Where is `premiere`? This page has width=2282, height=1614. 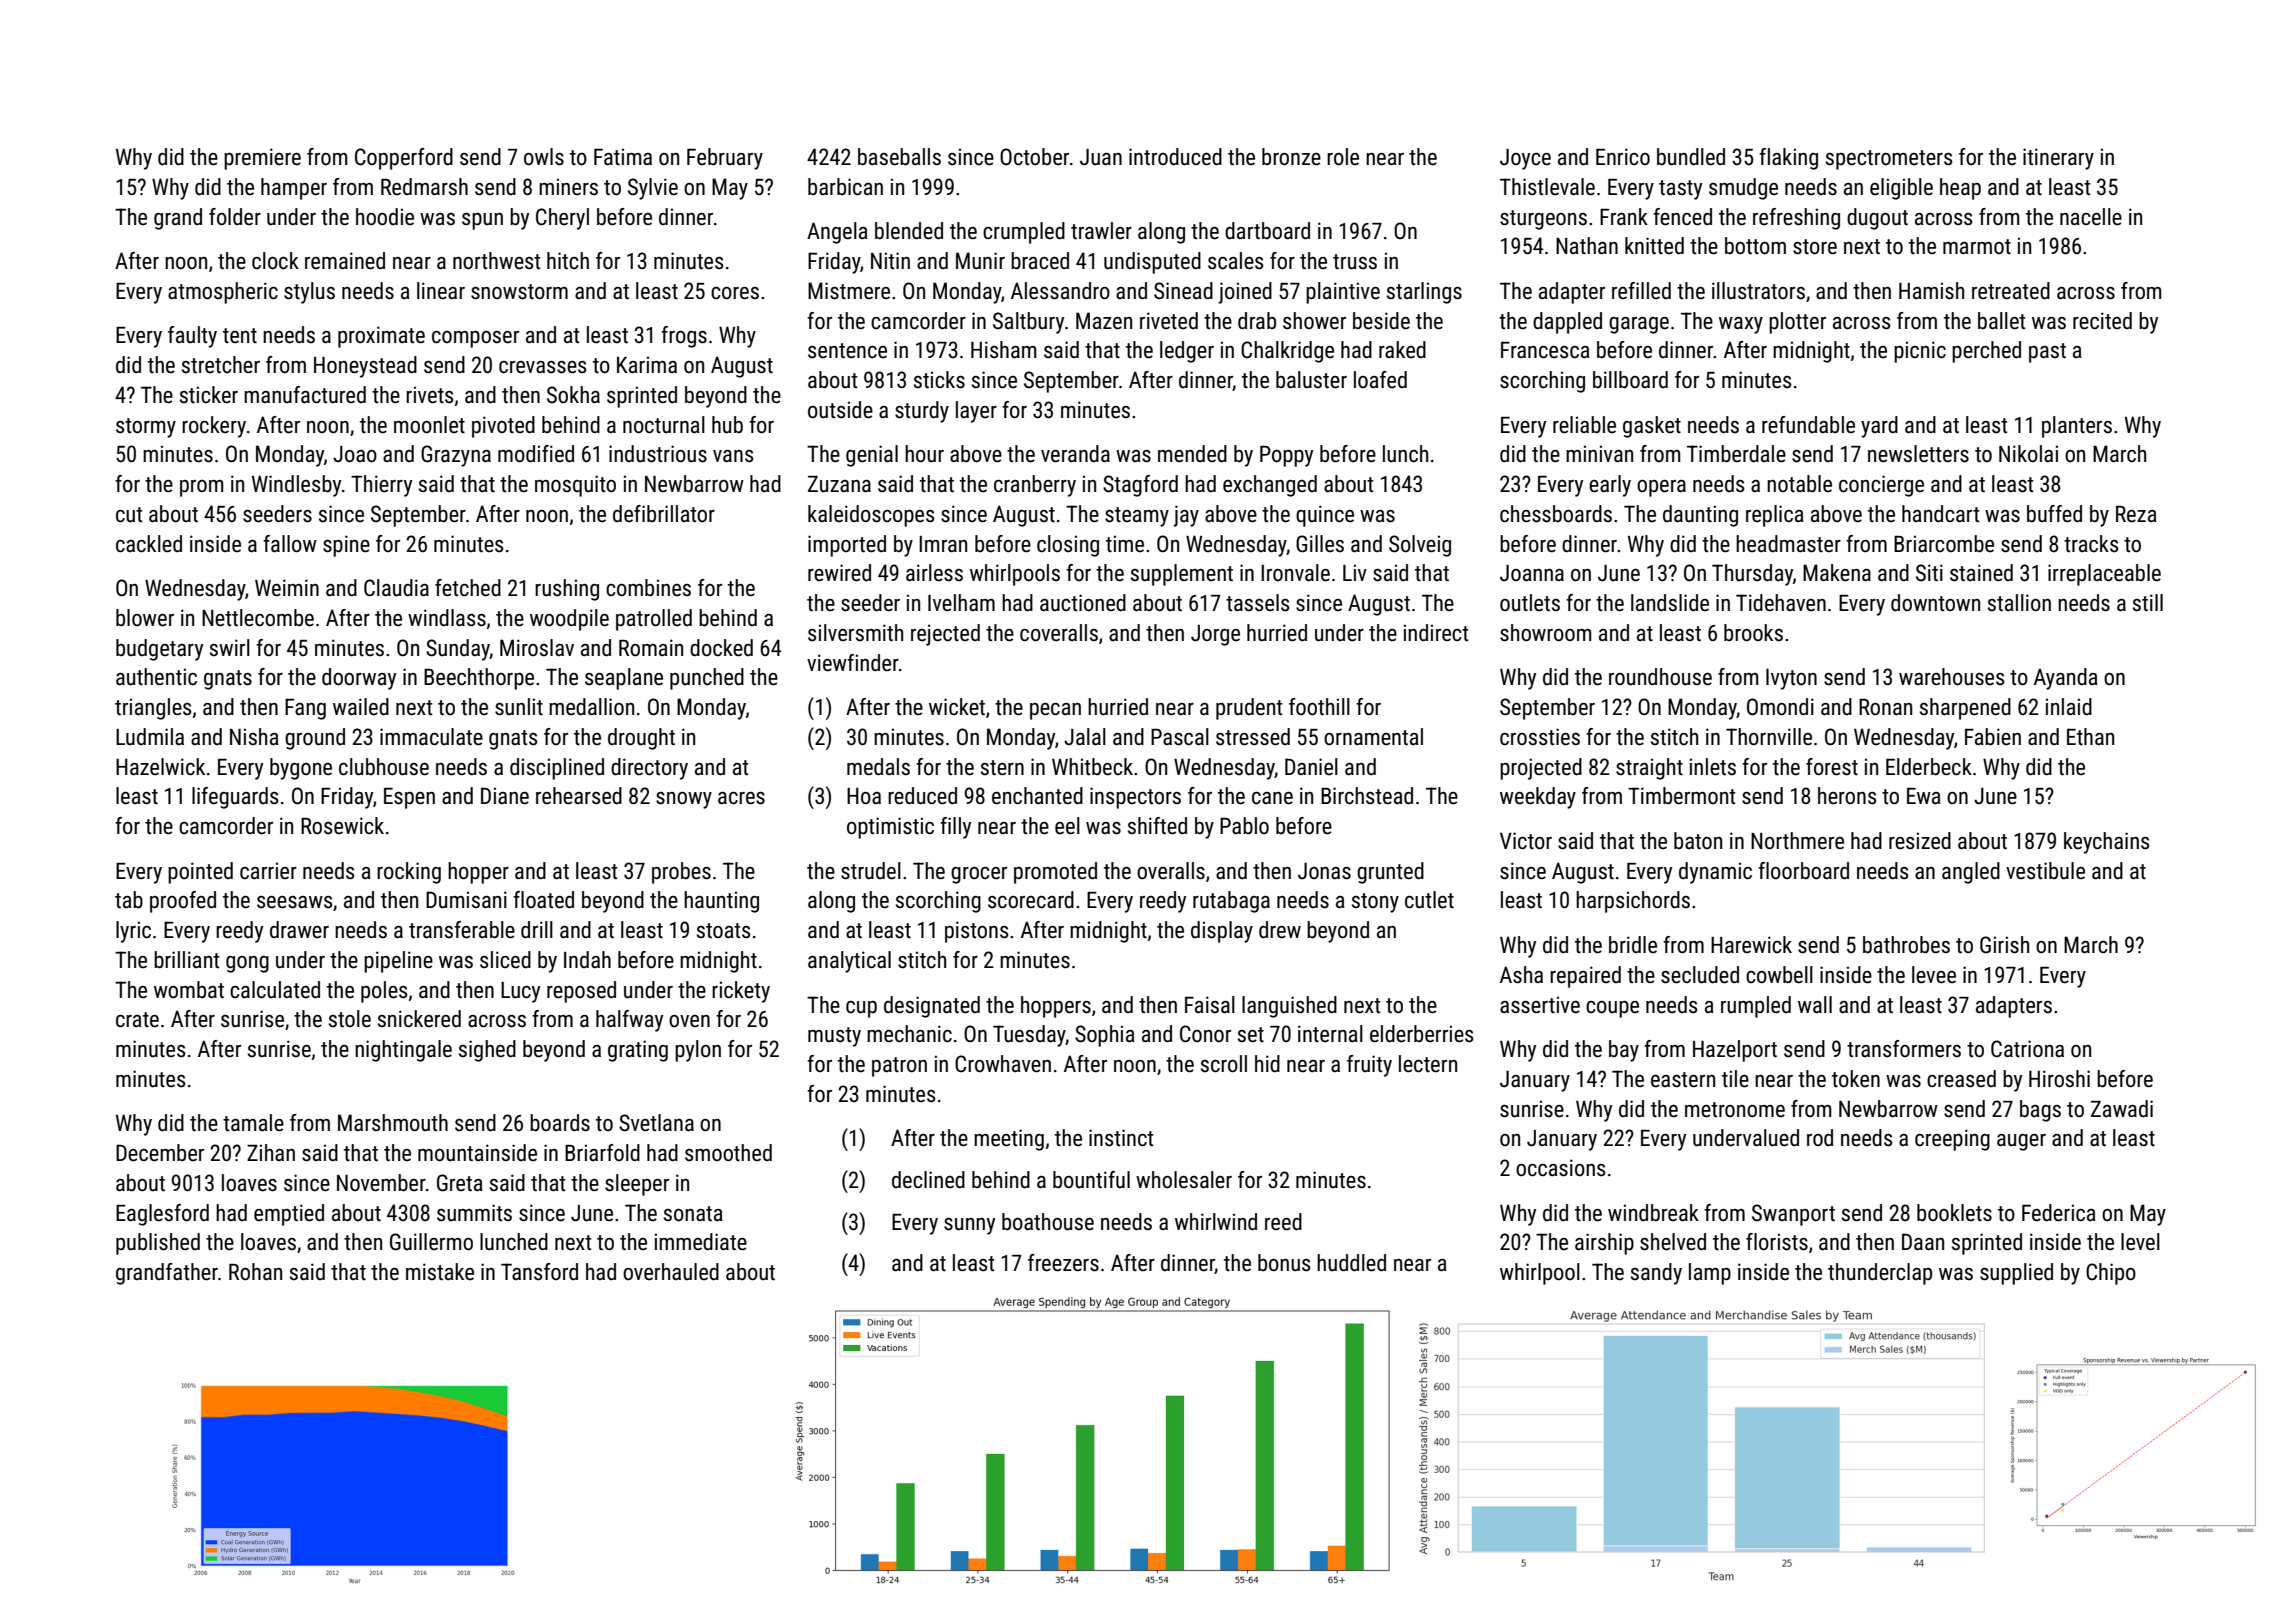 premiere is located at coordinates (262, 159).
